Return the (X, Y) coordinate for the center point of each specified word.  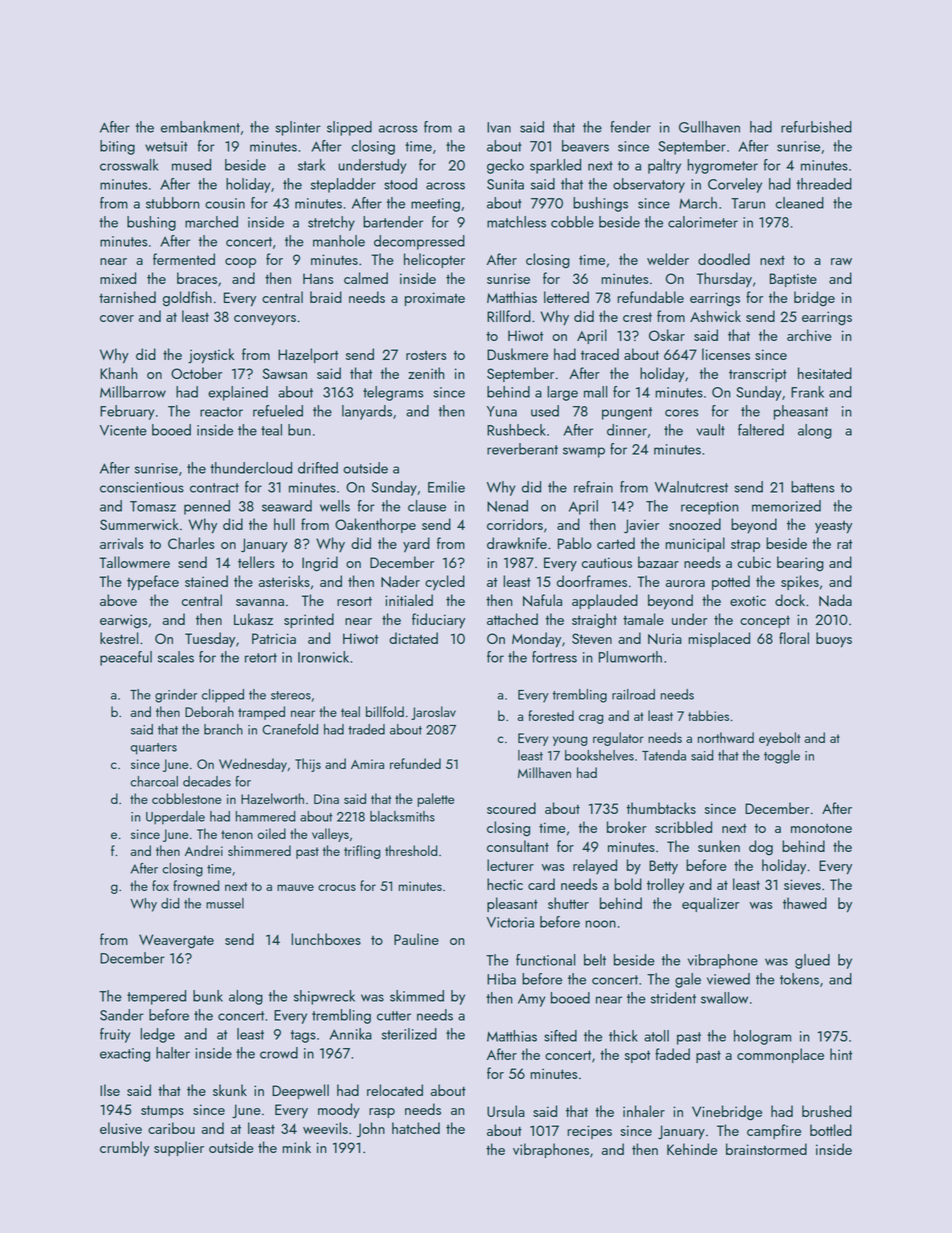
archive (809, 335)
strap (745, 545)
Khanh (118, 373)
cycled (445, 583)
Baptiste (793, 280)
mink (296, 1147)
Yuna (502, 411)
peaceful (126, 658)
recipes (589, 1132)
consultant (518, 846)
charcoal (154, 781)
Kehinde (692, 1149)
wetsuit (166, 146)
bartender (393, 222)
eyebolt (779, 739)
